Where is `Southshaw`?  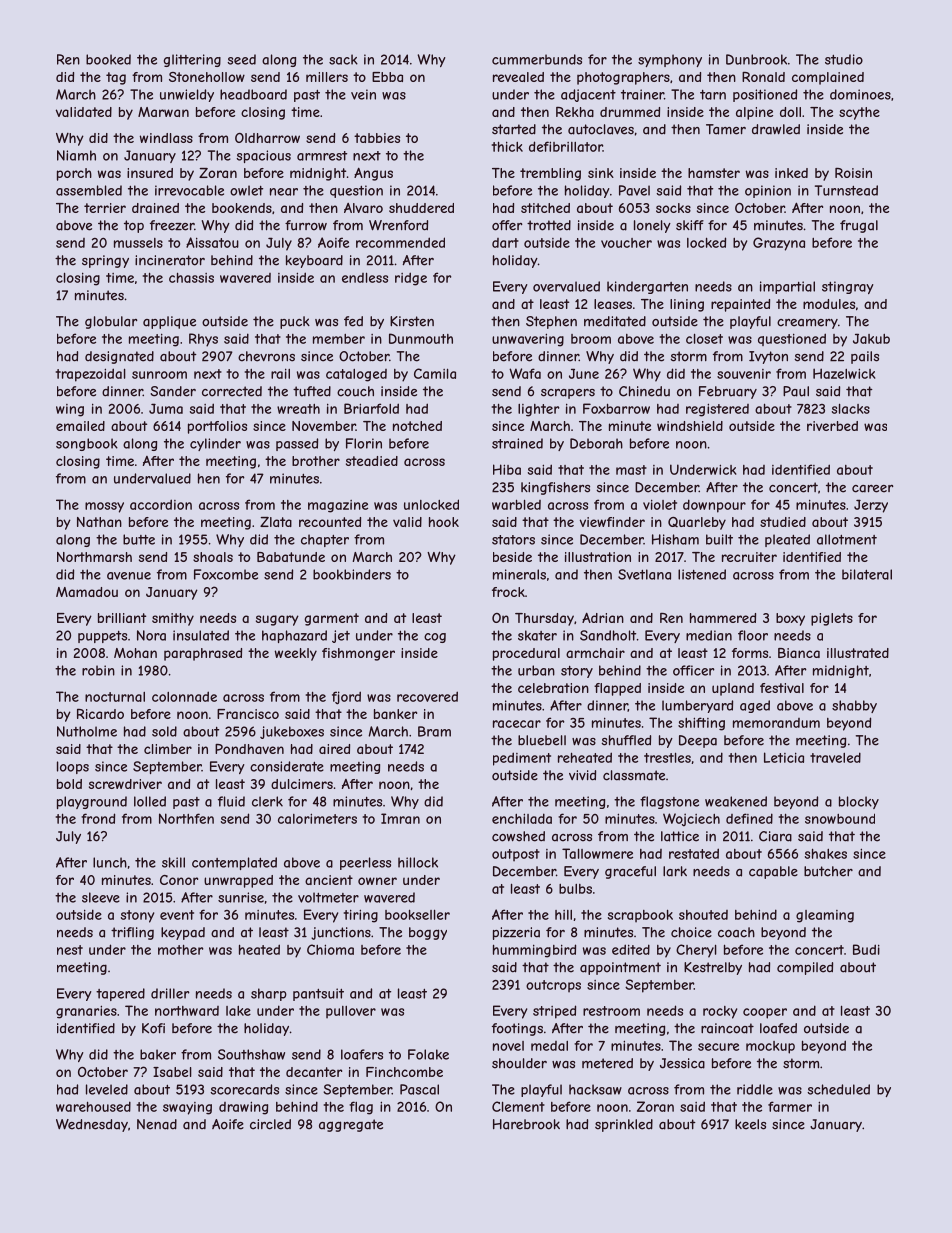
Southshaw is located at coordinates (251, 1054).
